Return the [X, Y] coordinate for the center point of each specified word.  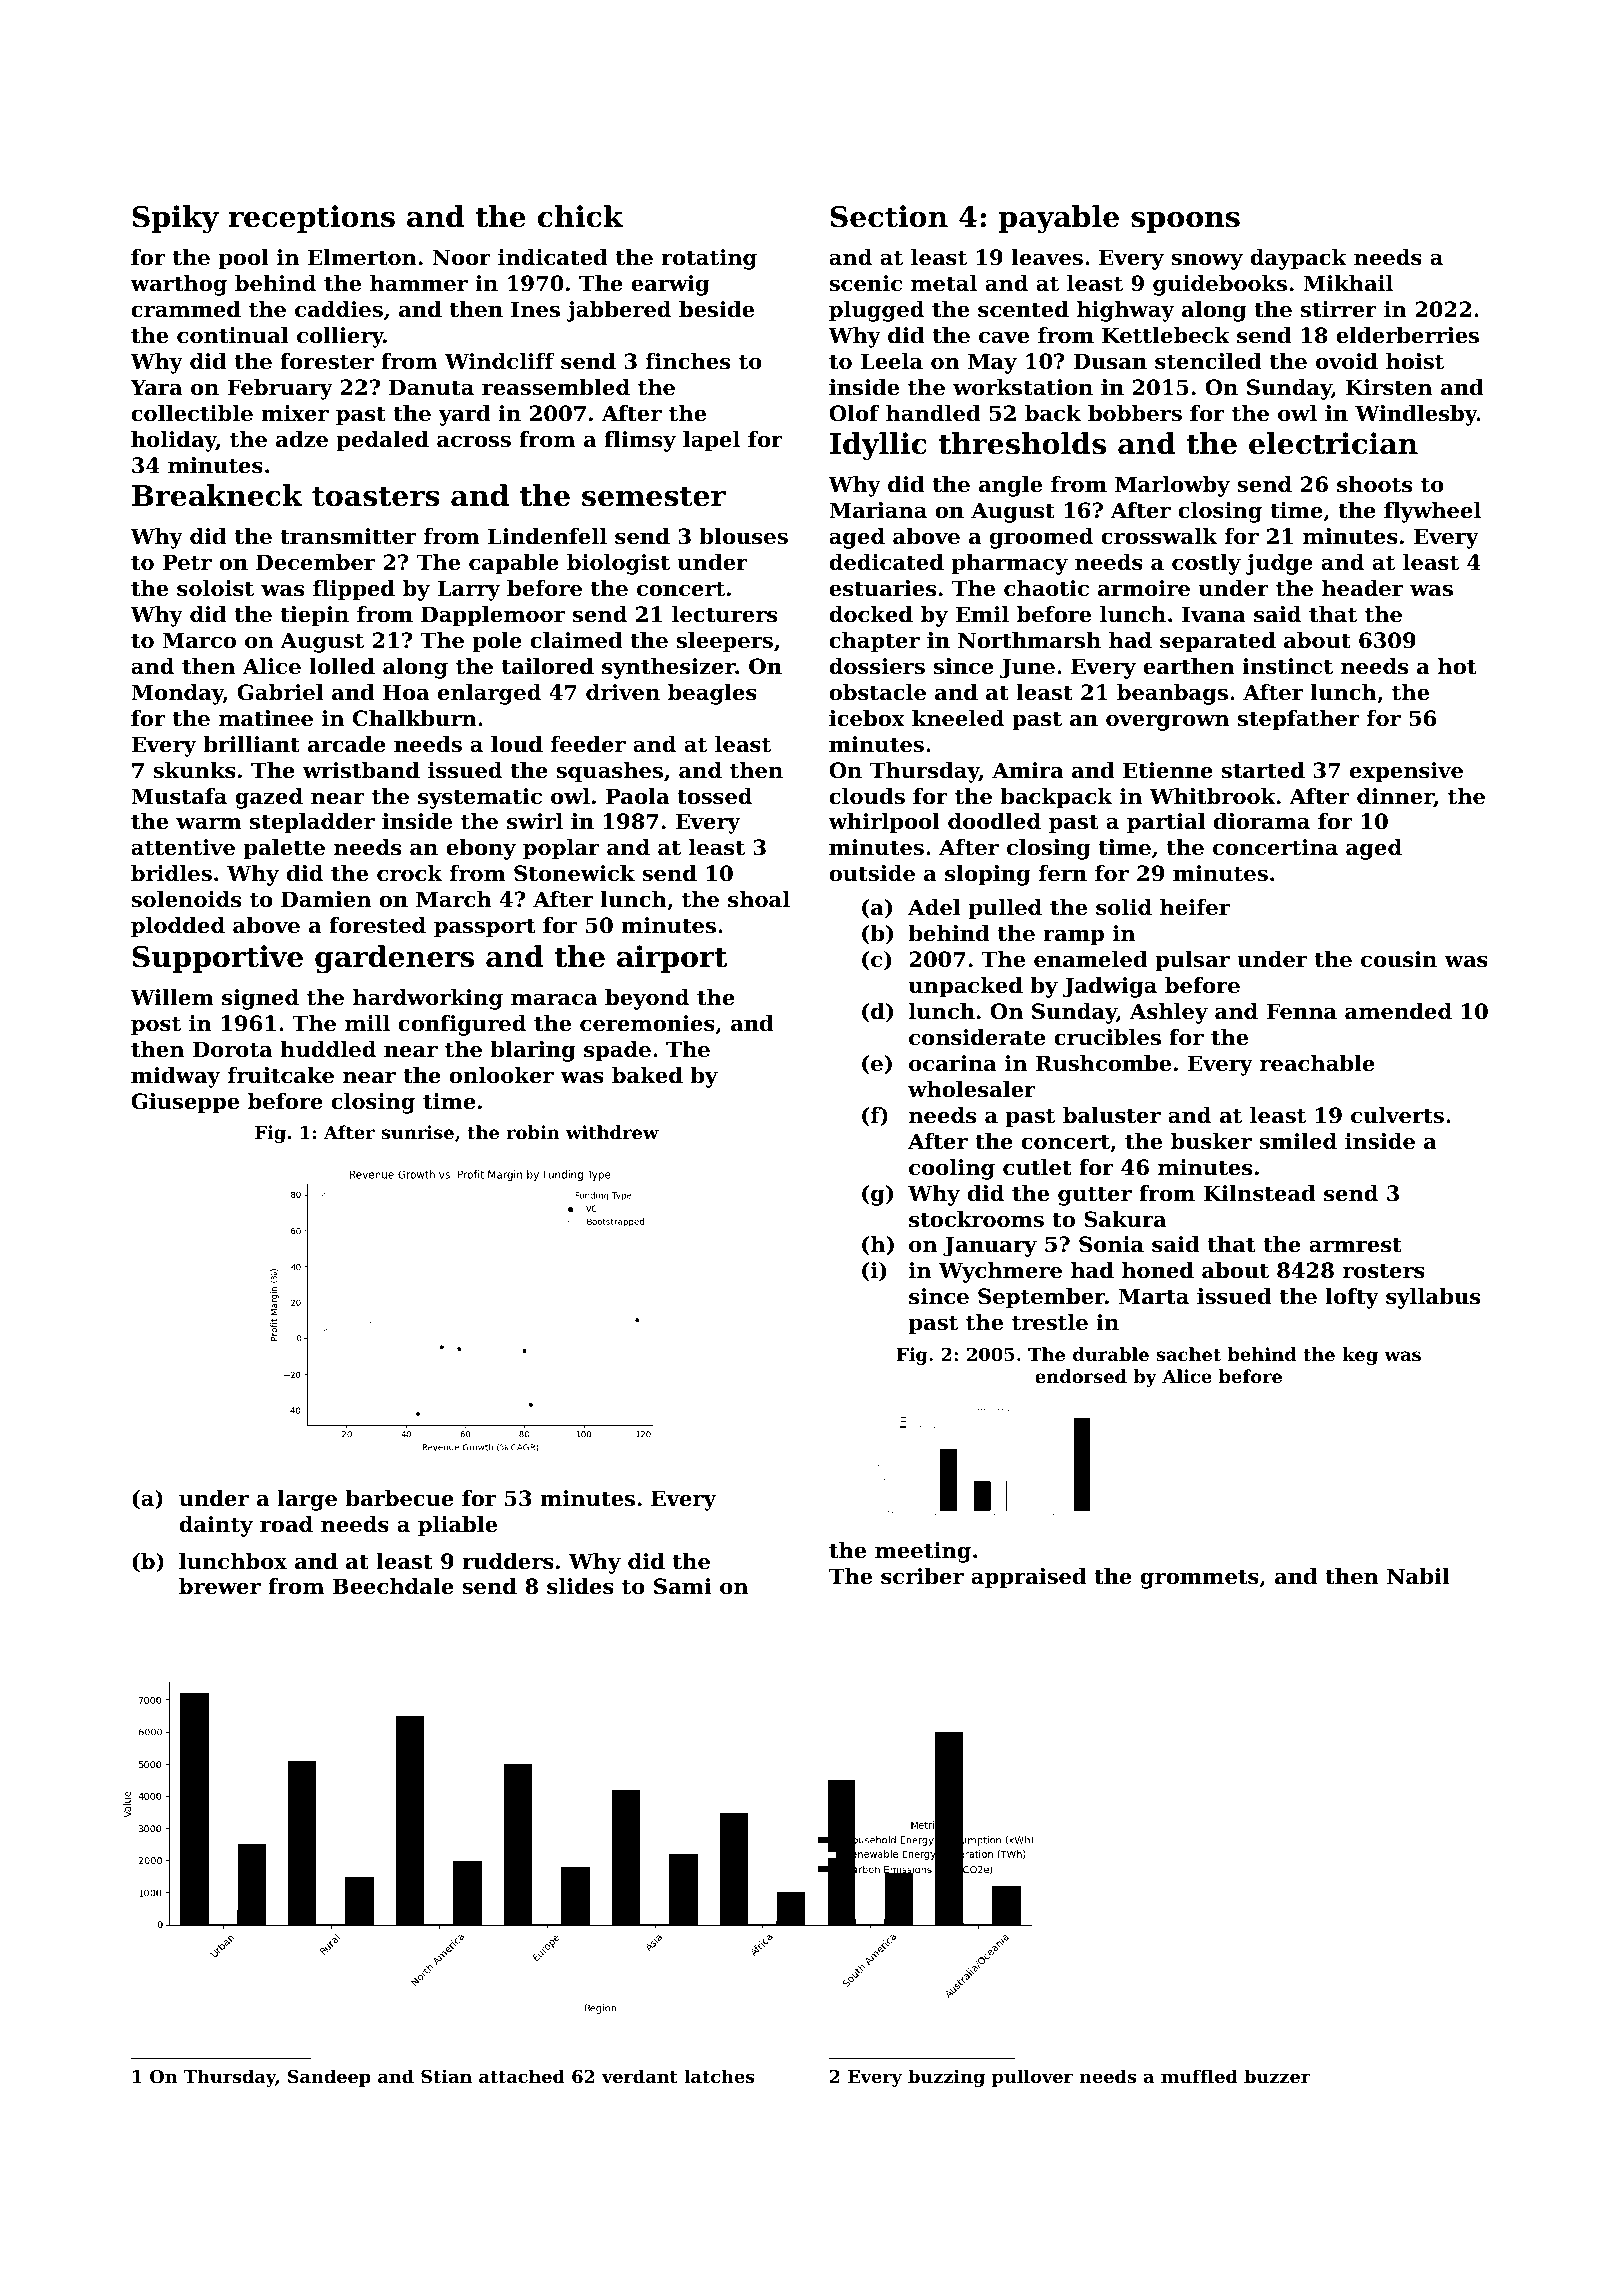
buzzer [1277, 2076]
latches [719, 2076]
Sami [683, 1586]
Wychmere [1000, 1272]
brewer [220, 1586]
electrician [1333, 443]
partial [1166, 823]
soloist [215, 588]
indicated [553, 257]
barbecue [399, 1498]
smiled [1298, 1141]
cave [1004, 338]
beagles [712, 694]
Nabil [1418, 1576]
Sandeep [329, 2078]
